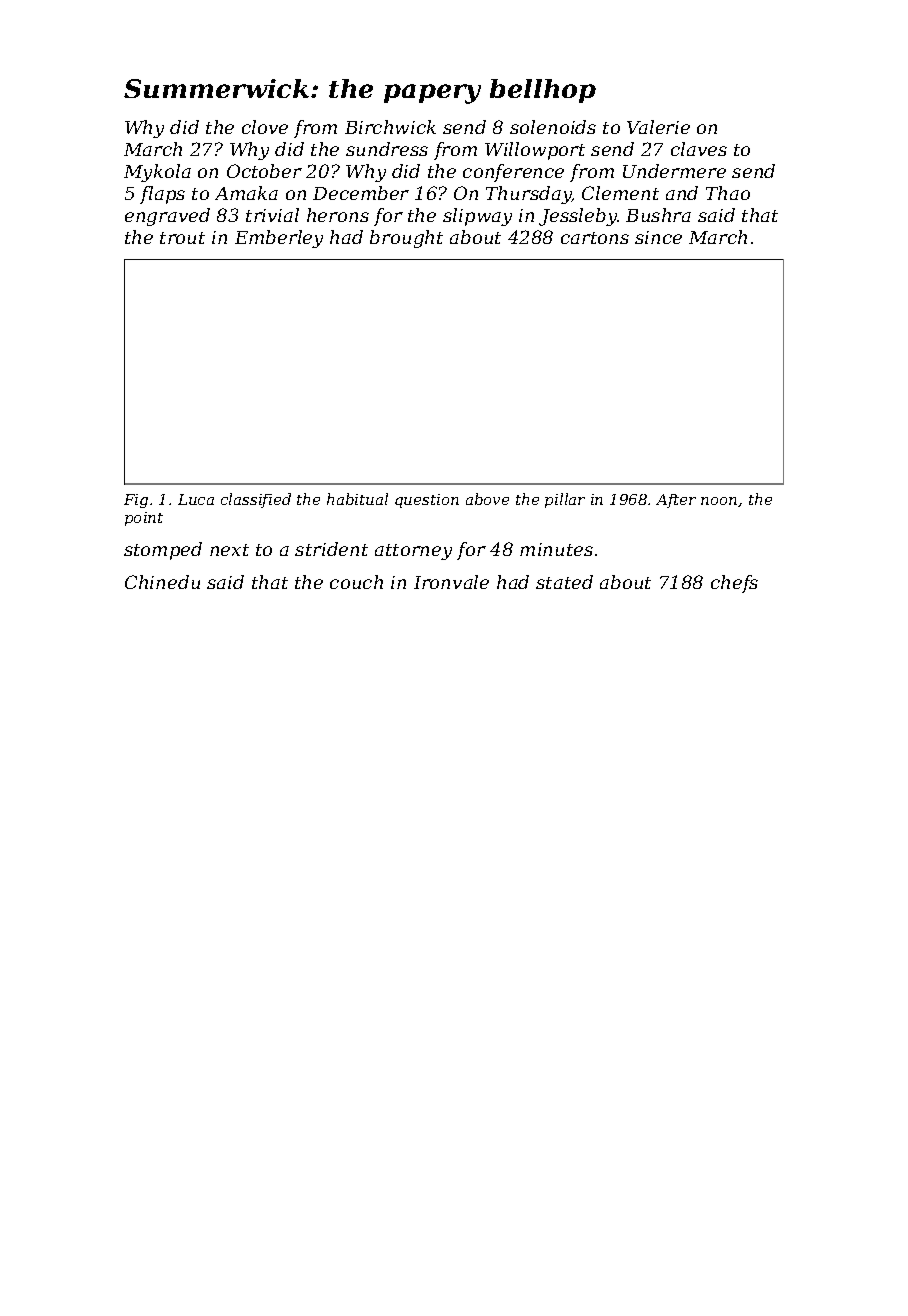 The height and width of the document is (1316, 908). What do you see at coordinates (265, 127) in the document?
I see `clove` at bounding box center [265, 127].
